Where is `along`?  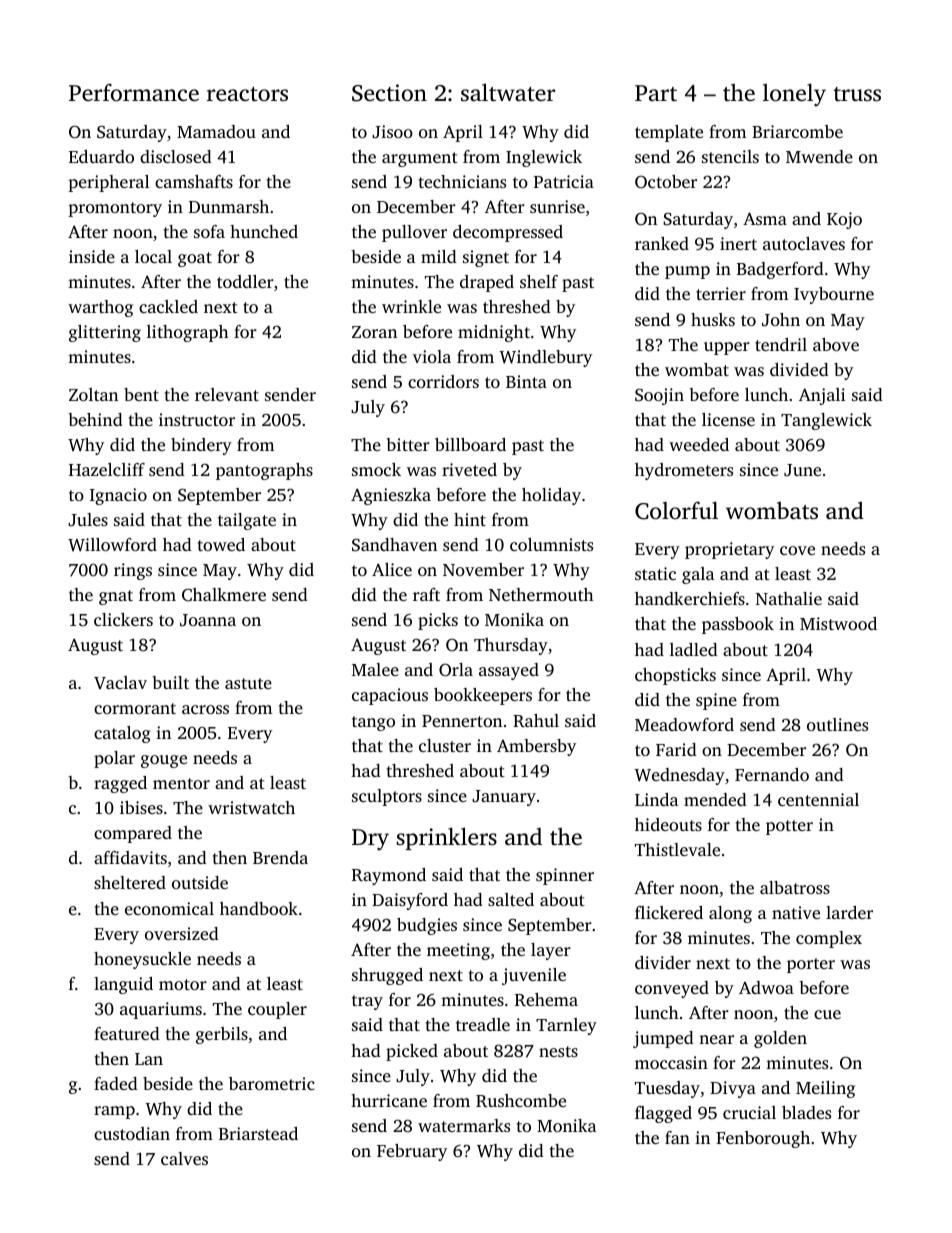
along is located at coordinates (730, 914).
